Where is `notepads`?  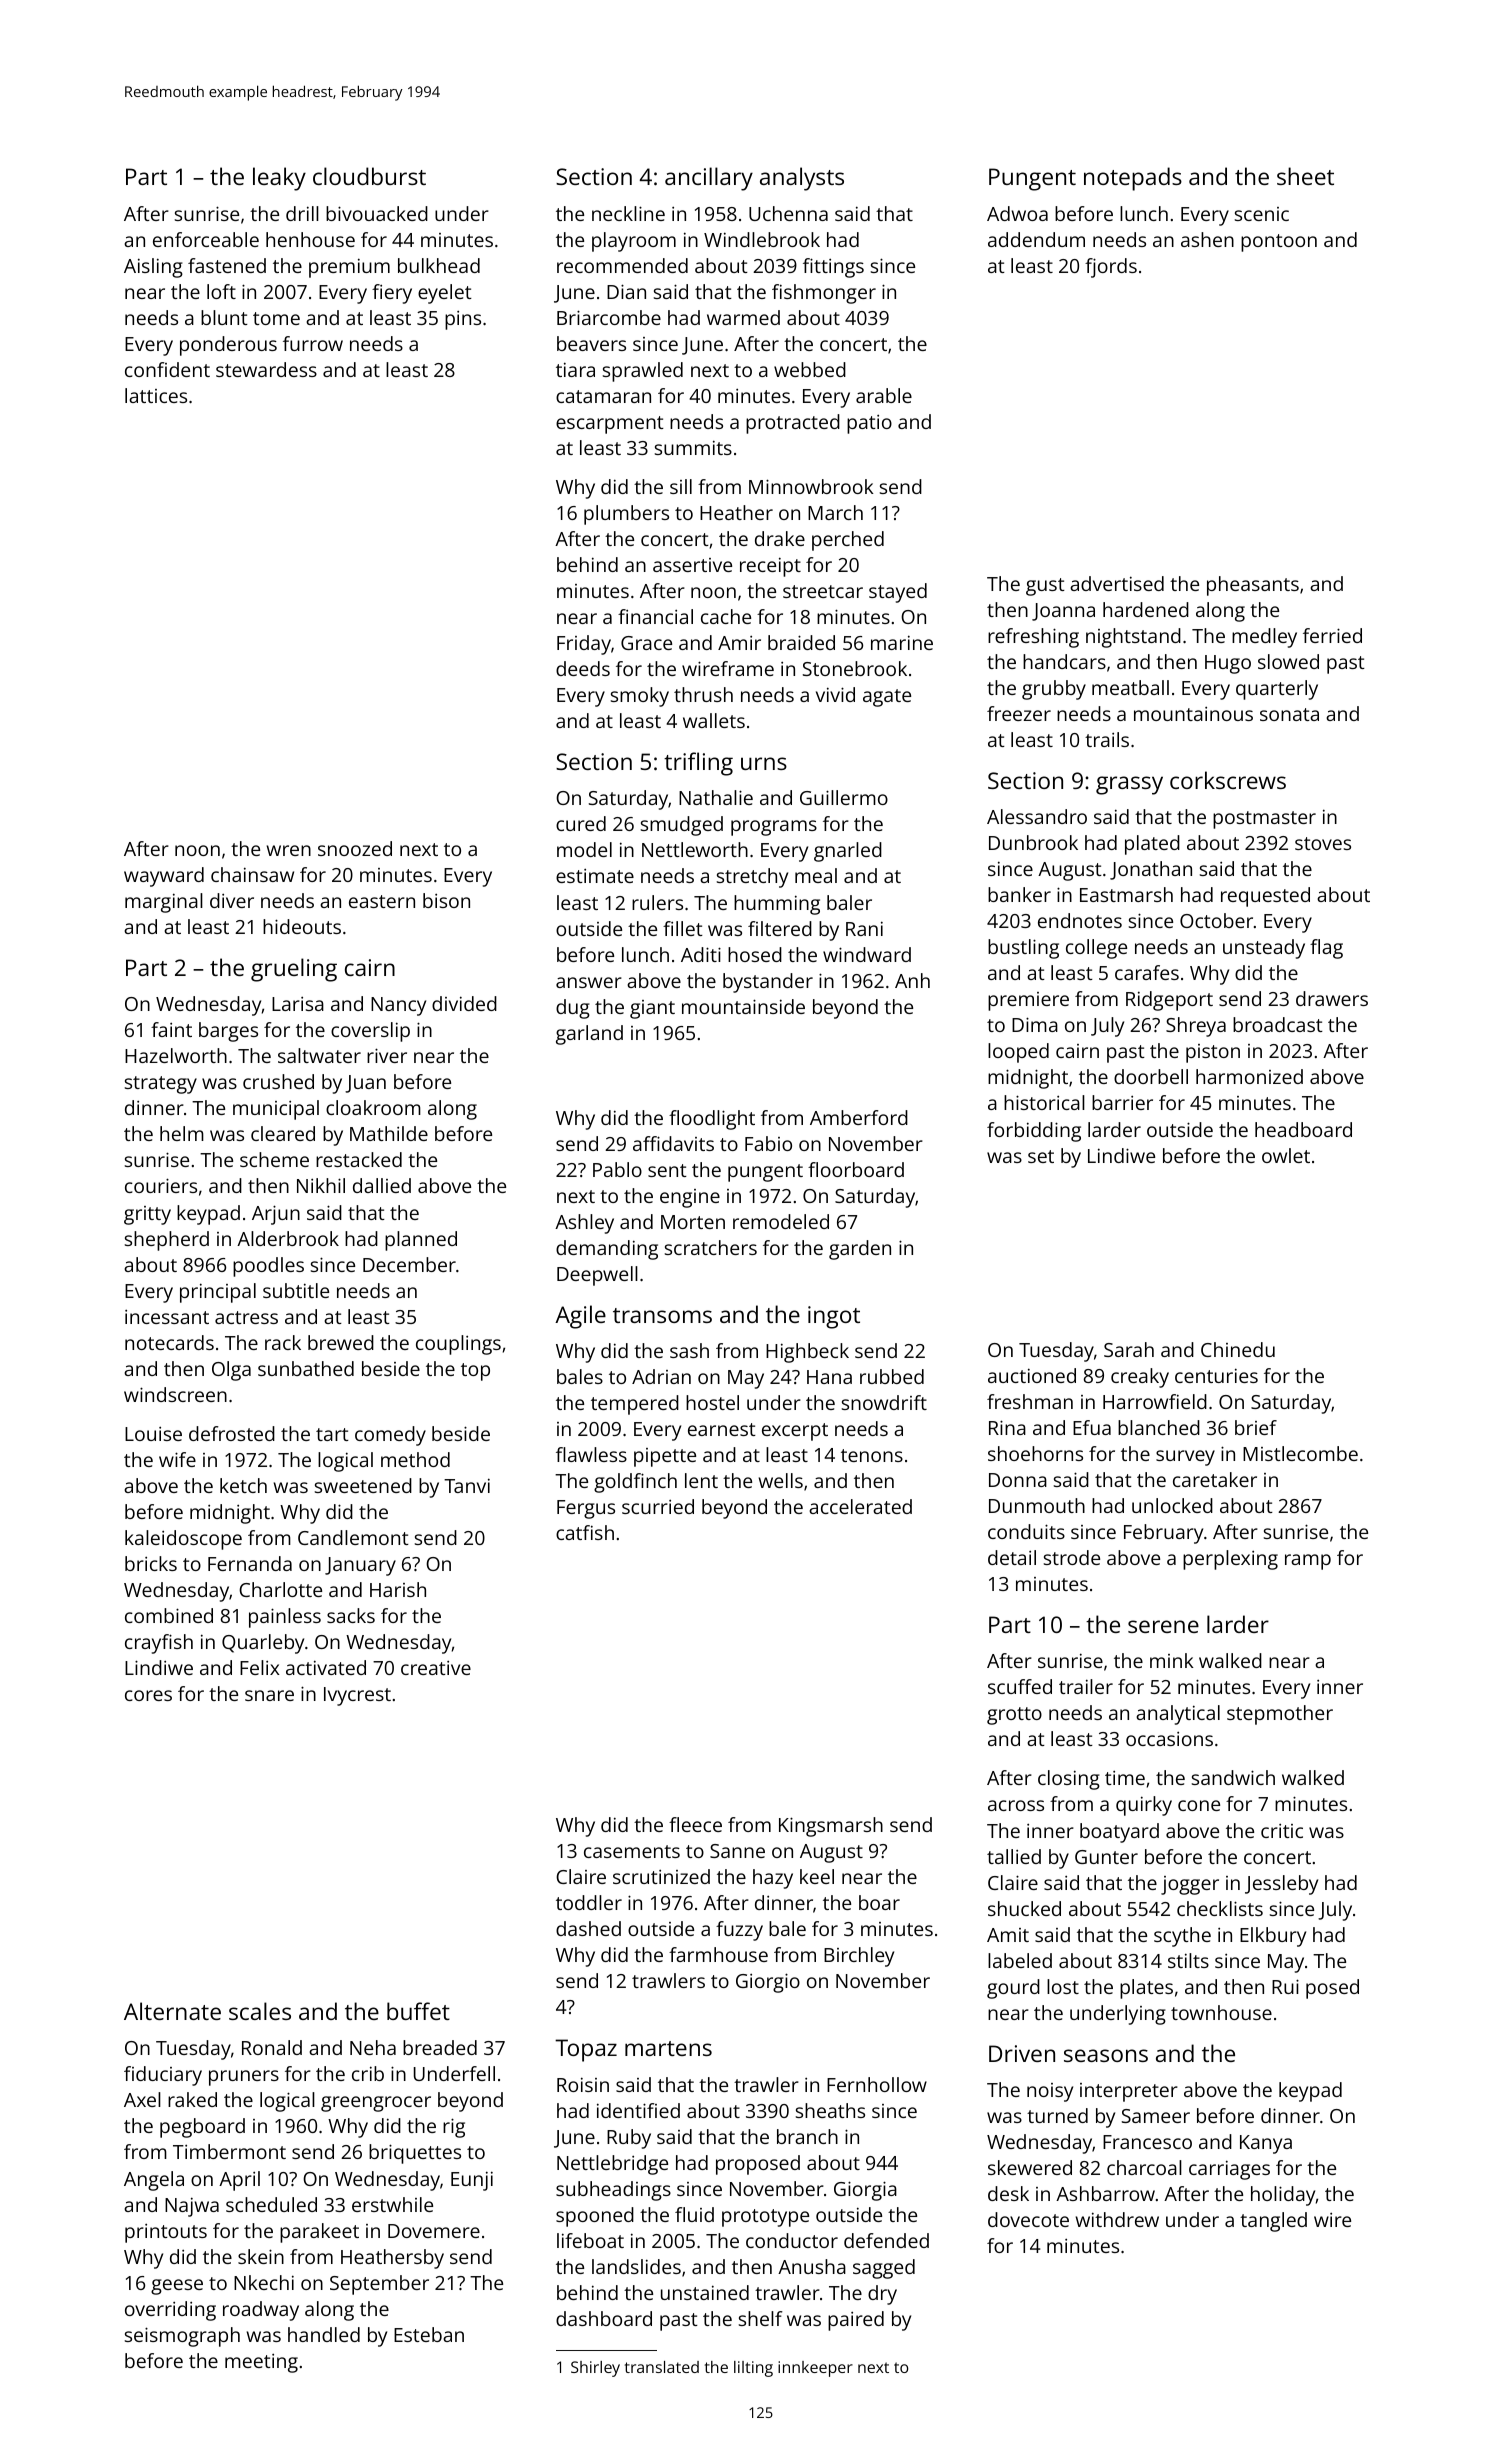
notepads is located at coordinates (1133, 179).
